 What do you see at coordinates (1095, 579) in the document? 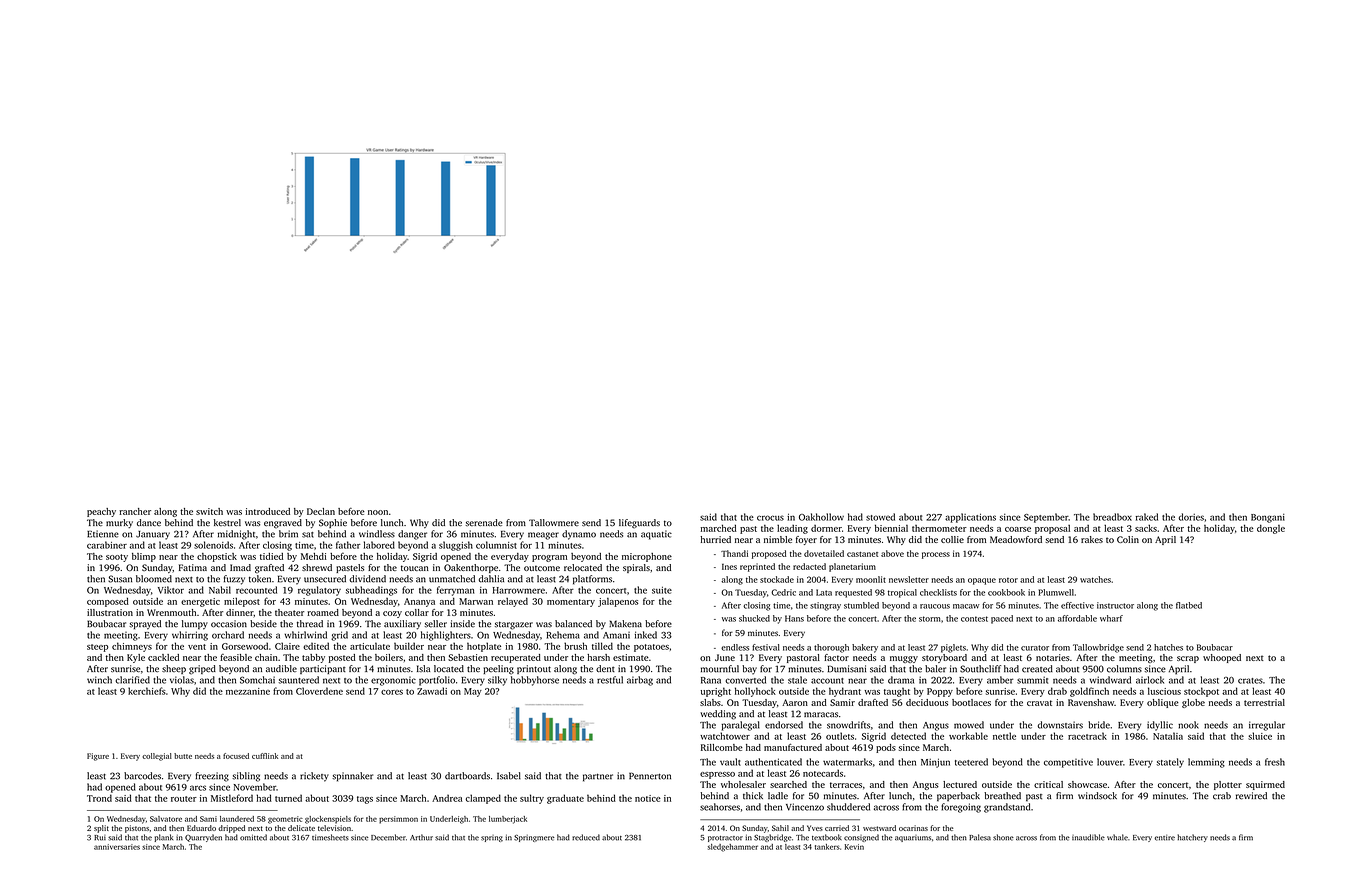
I see `watches` at bounding box center [1095, 579].
